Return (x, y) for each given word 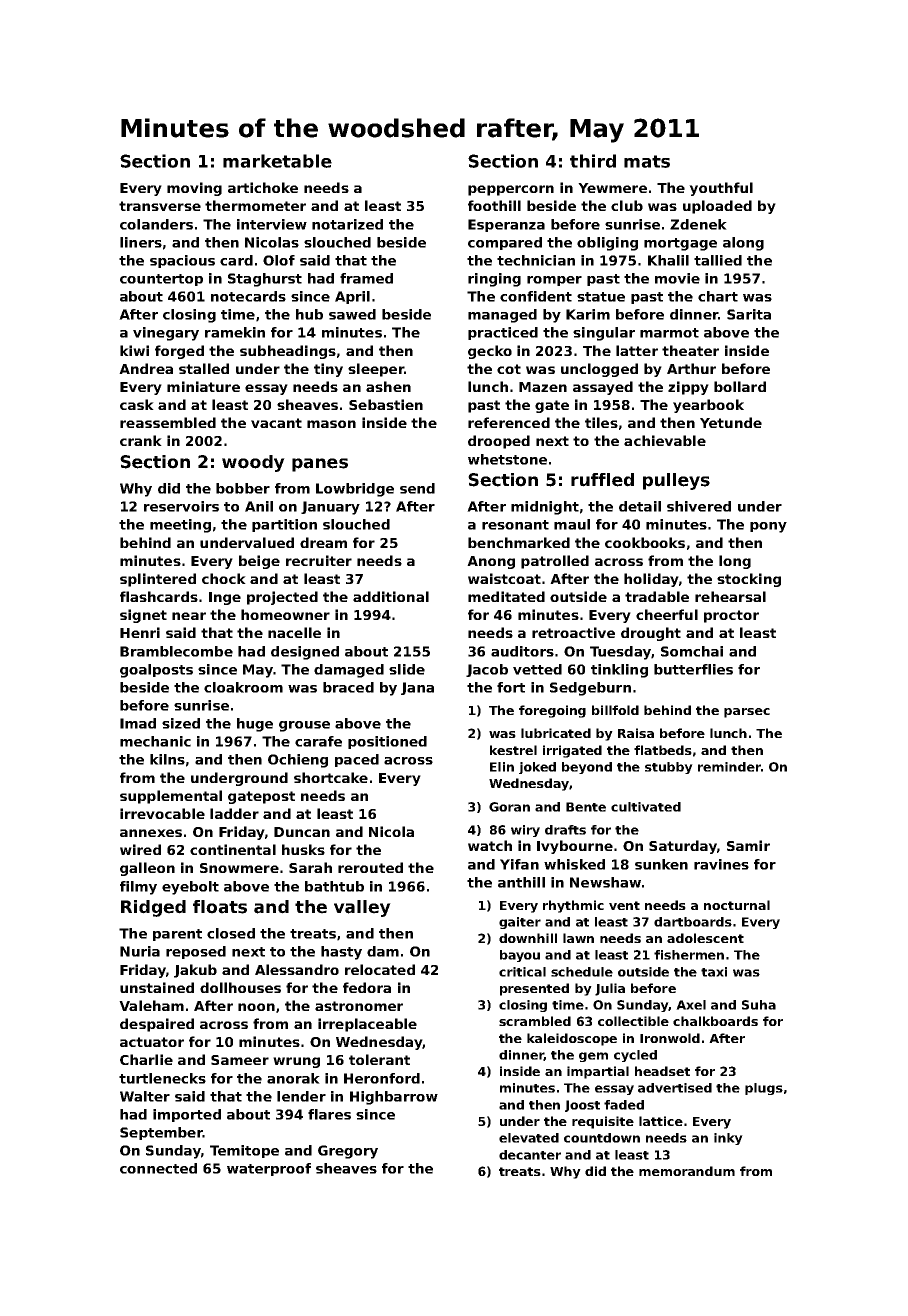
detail (640, 506)
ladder (234, 813)
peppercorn (511, 190)
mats (647, 161)
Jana (417, 688)
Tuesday (620, 653)
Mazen (543, 387)
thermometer (255, 205)
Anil (259, 506)
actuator (152, 1042)
